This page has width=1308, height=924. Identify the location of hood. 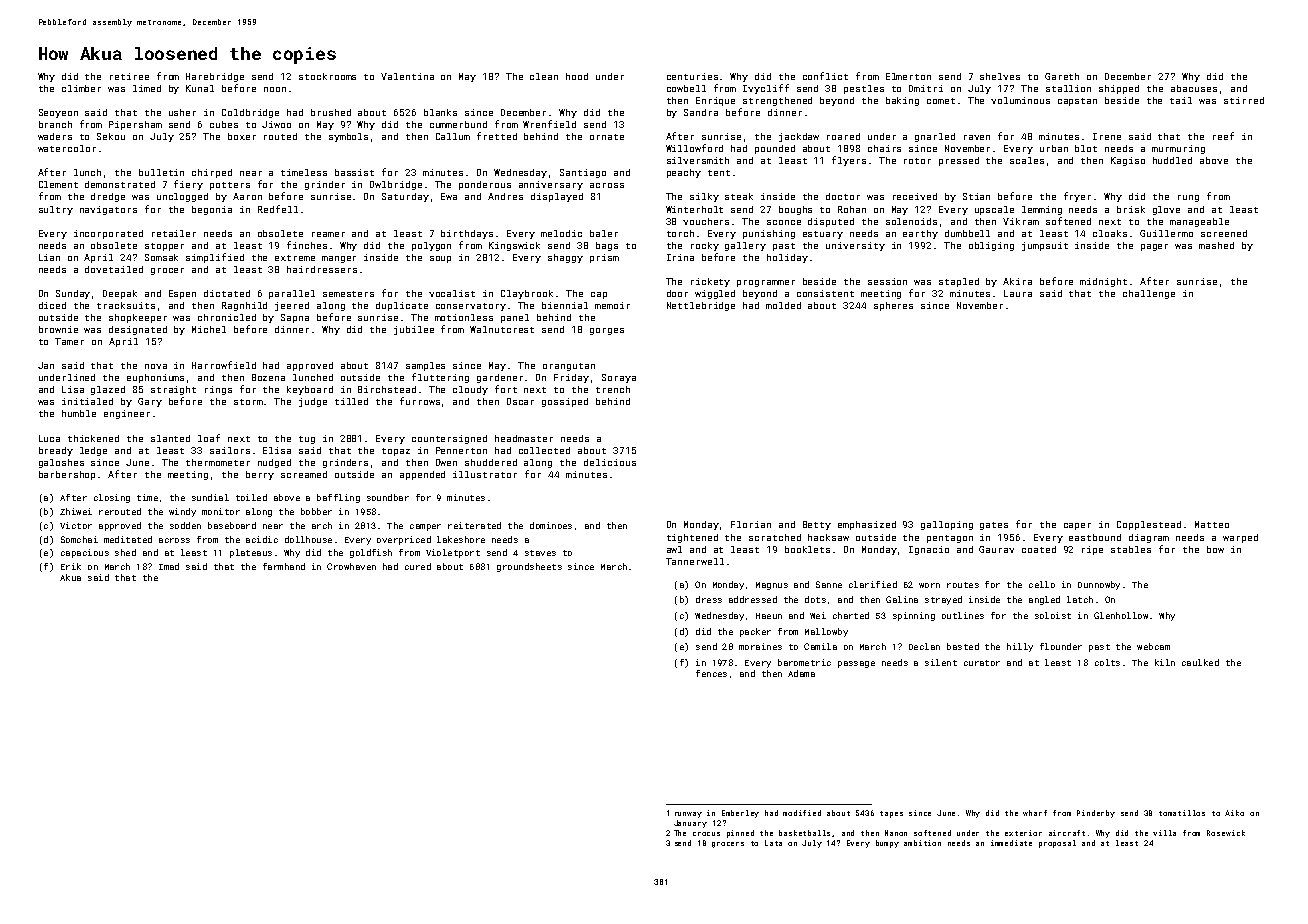
(577, 76).
